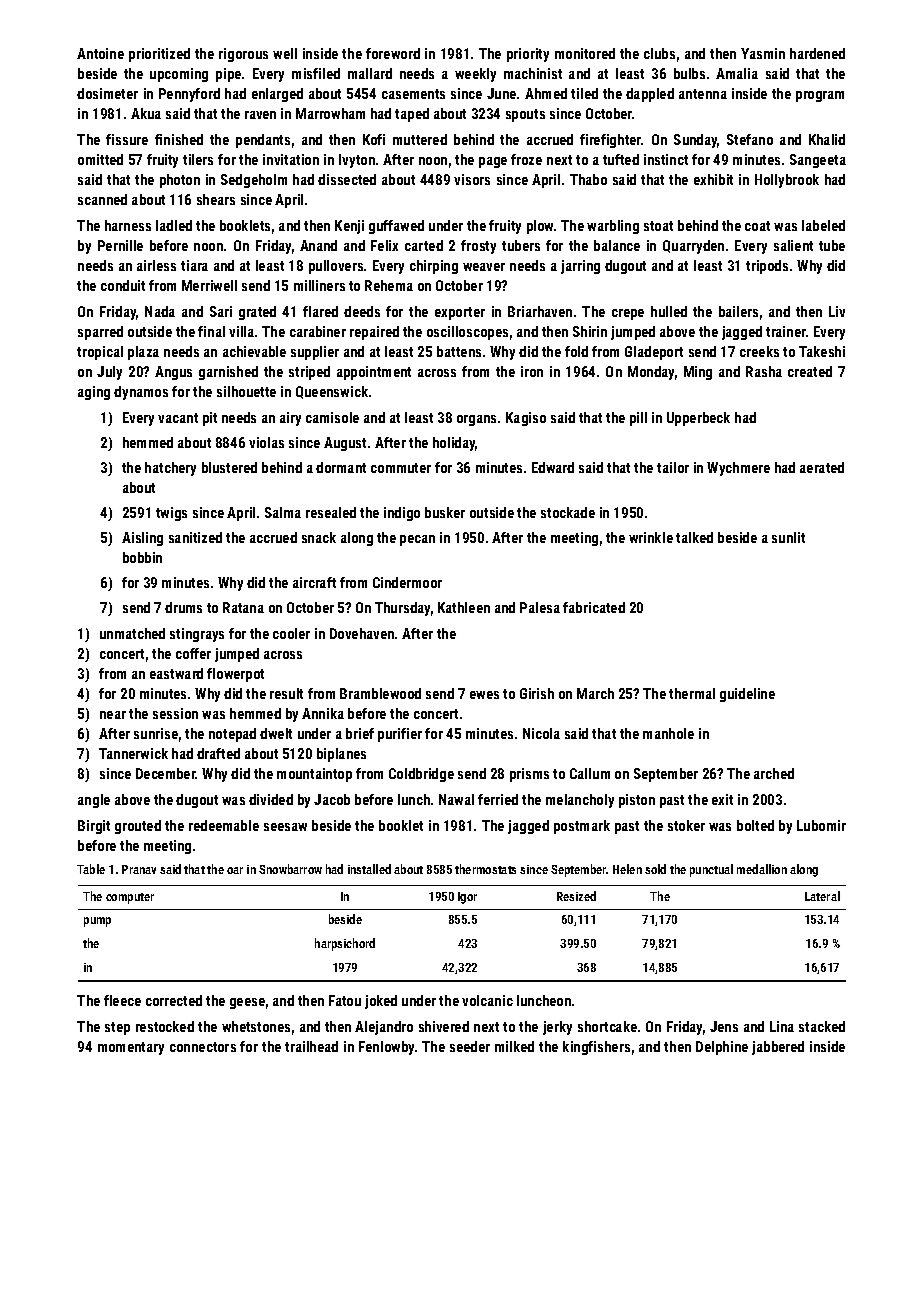 The image size is (924, 1308). I want to click on wrinkle, so click(651, 537).
